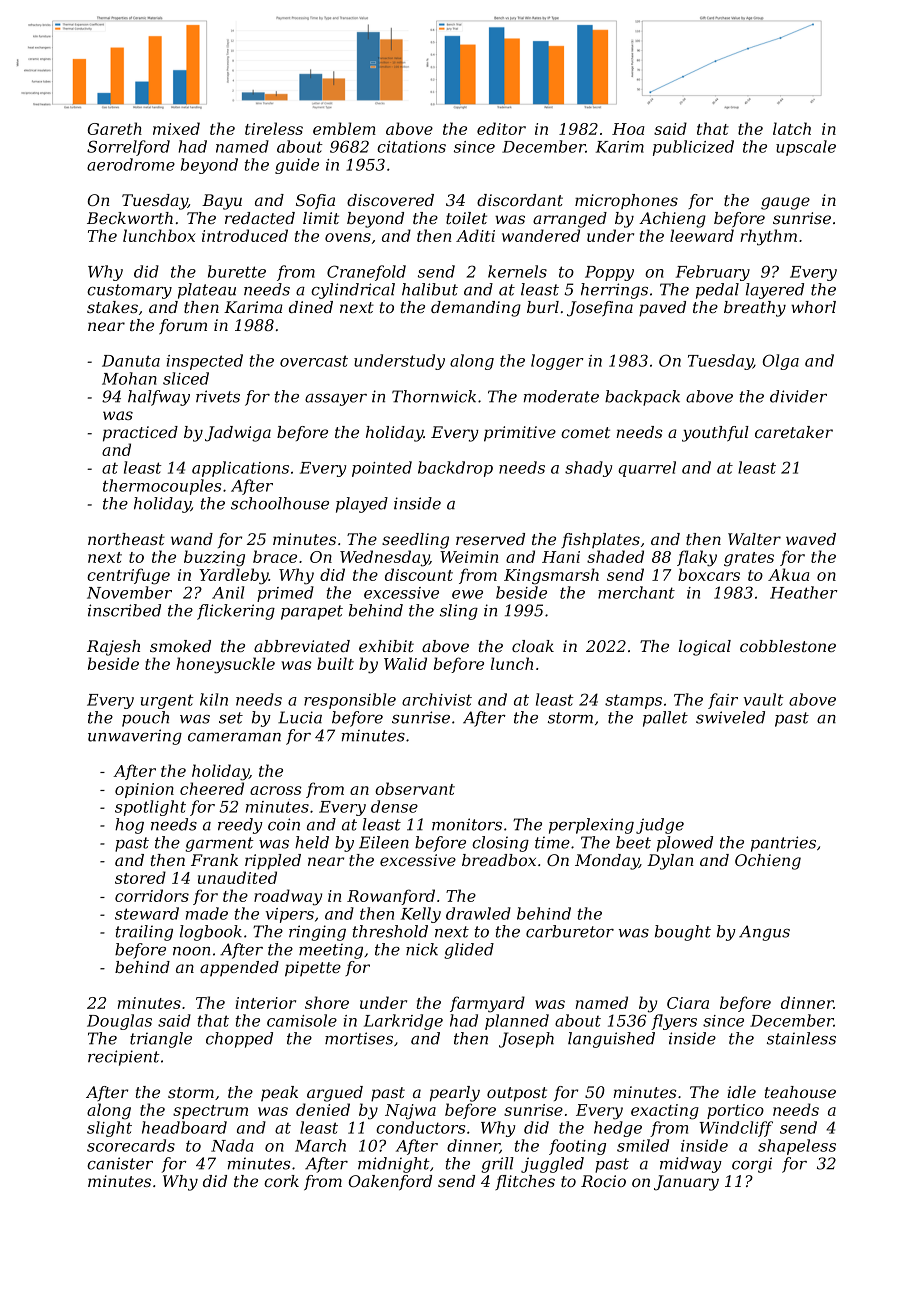 The width and height of the page is (924, 1308). Describe the element at coordinates (813, 307) in the page. I see `whorl` at that location.
